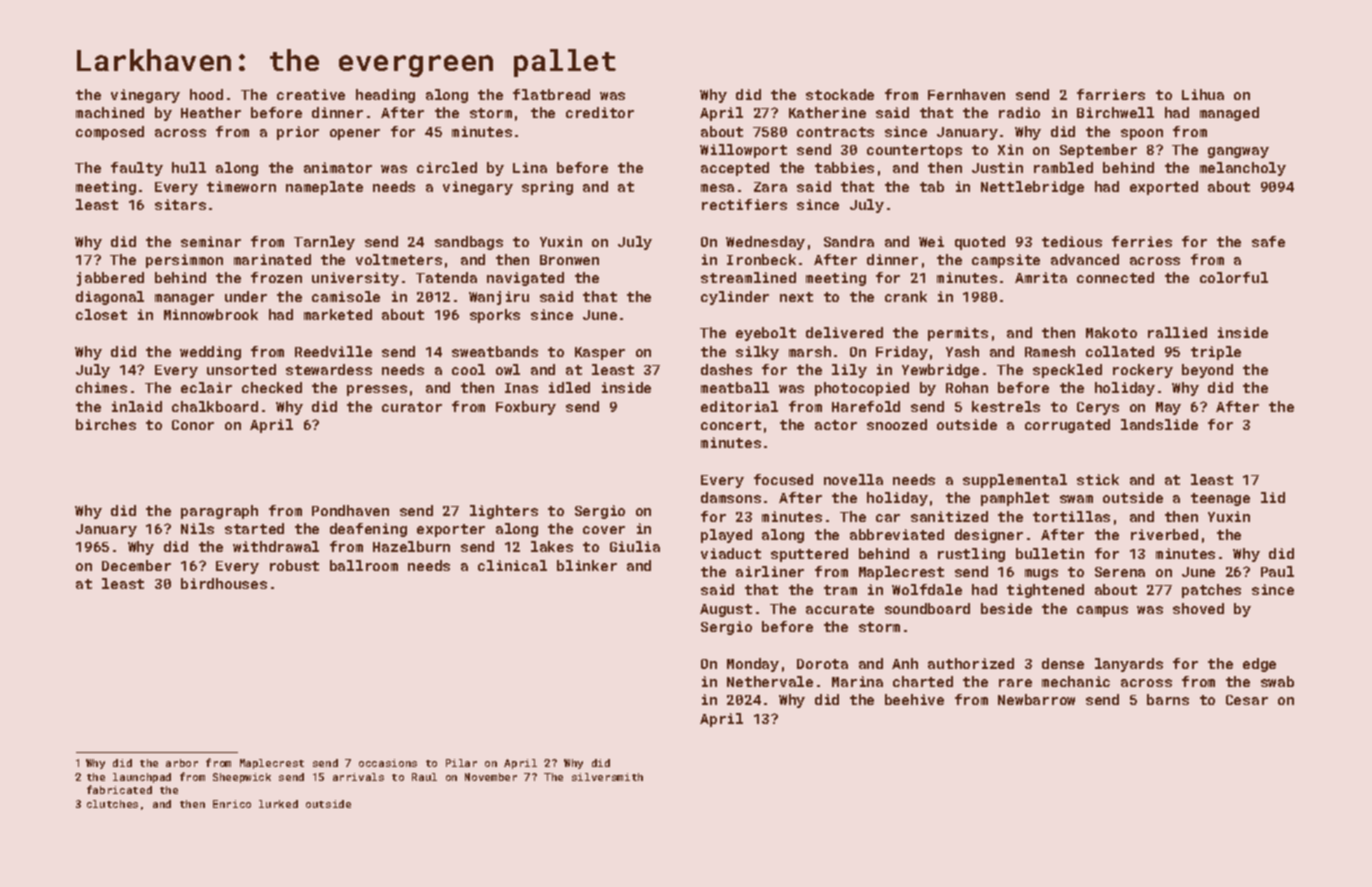 The width and height of the screenshot is (1372, 887). Describe the element at coordinates (278, 804) in the screenshot. I see `lurked` at that location.
